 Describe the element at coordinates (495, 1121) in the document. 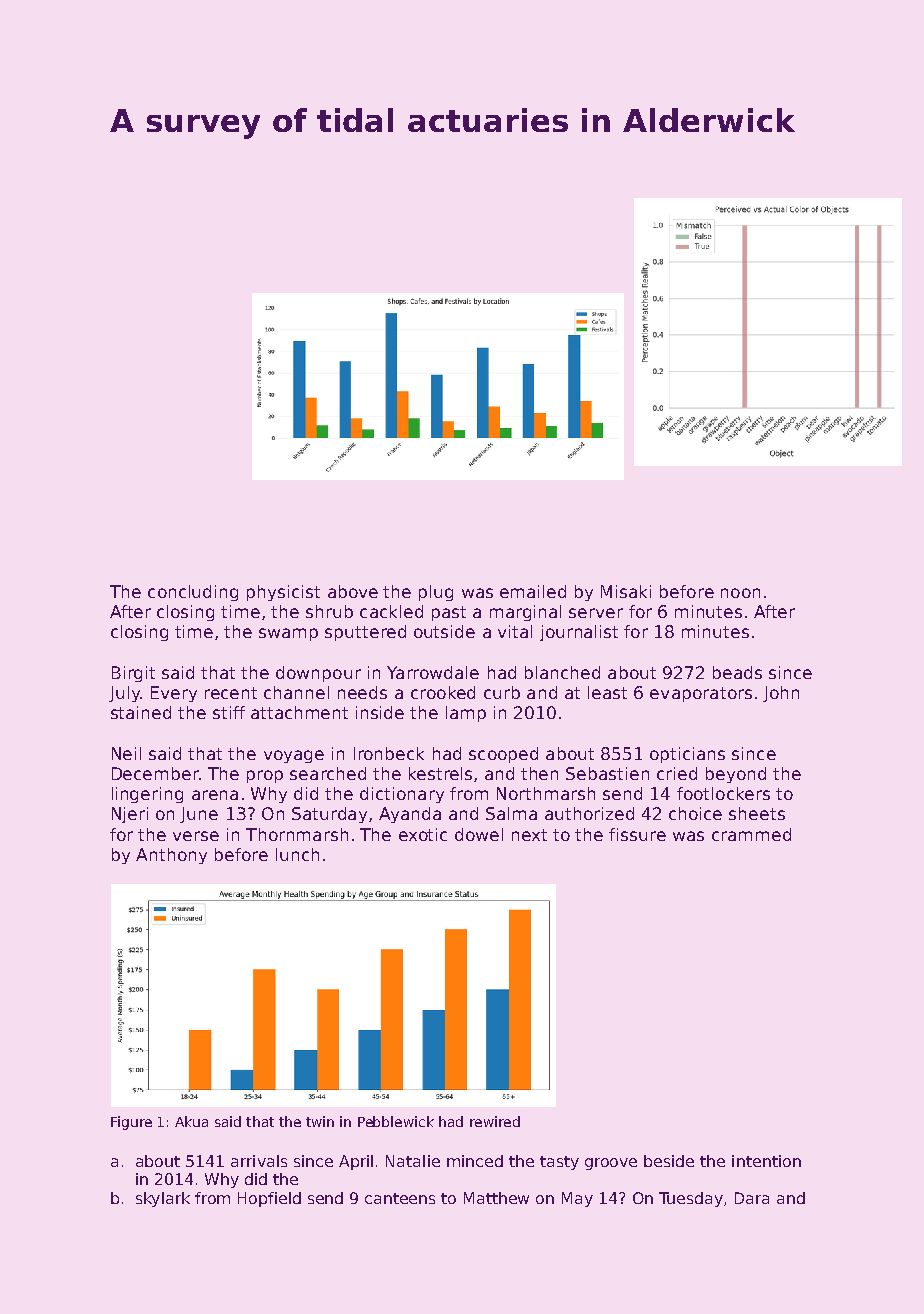

I see `rewired` at that location.
